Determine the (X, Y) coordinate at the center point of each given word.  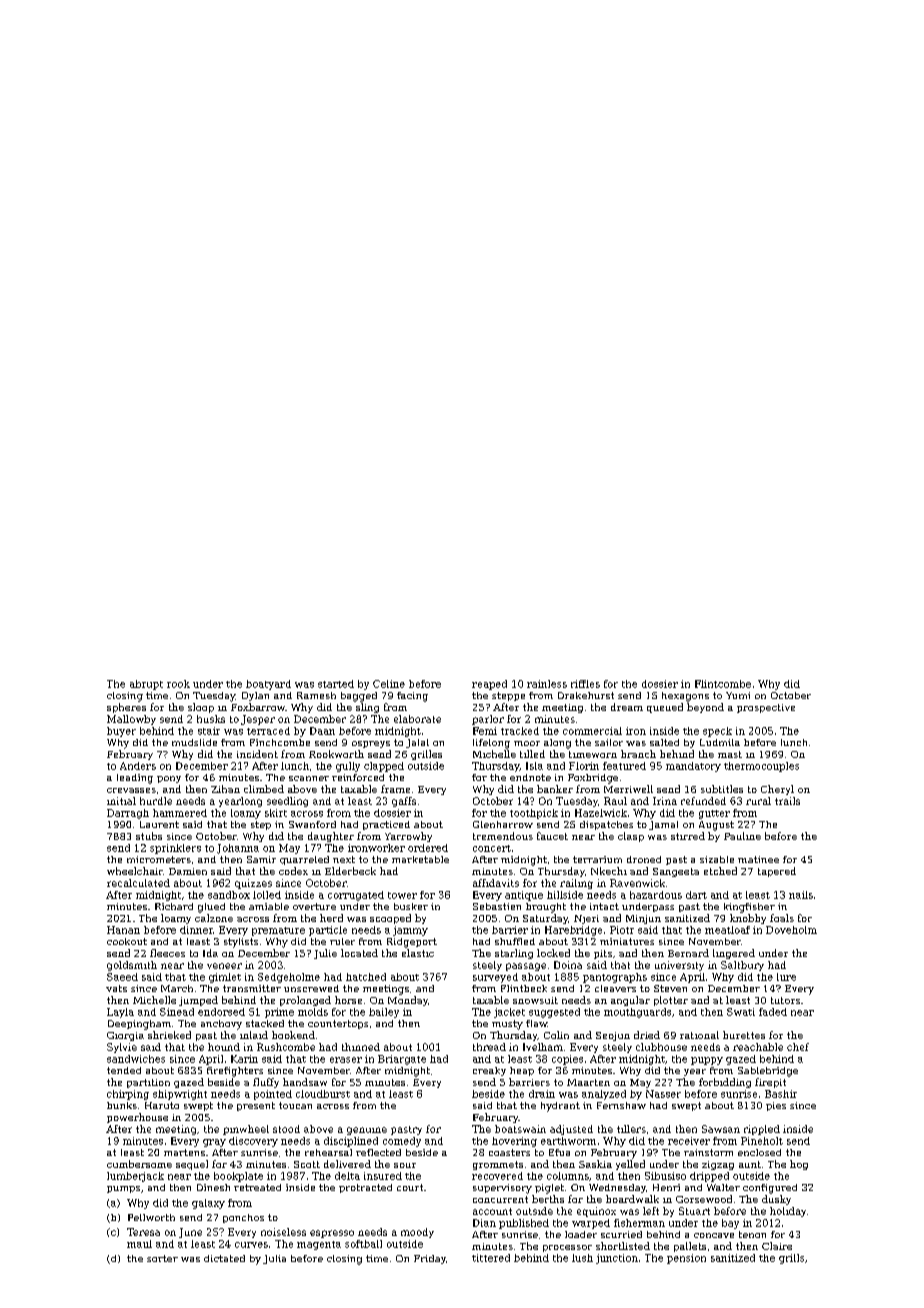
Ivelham (543, 1047)
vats (116, 988)
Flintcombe (723, 684)
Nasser (663, 1094)
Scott (307, 1164)
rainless (547, 684)
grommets (498, 1165)
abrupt (146, 685)
